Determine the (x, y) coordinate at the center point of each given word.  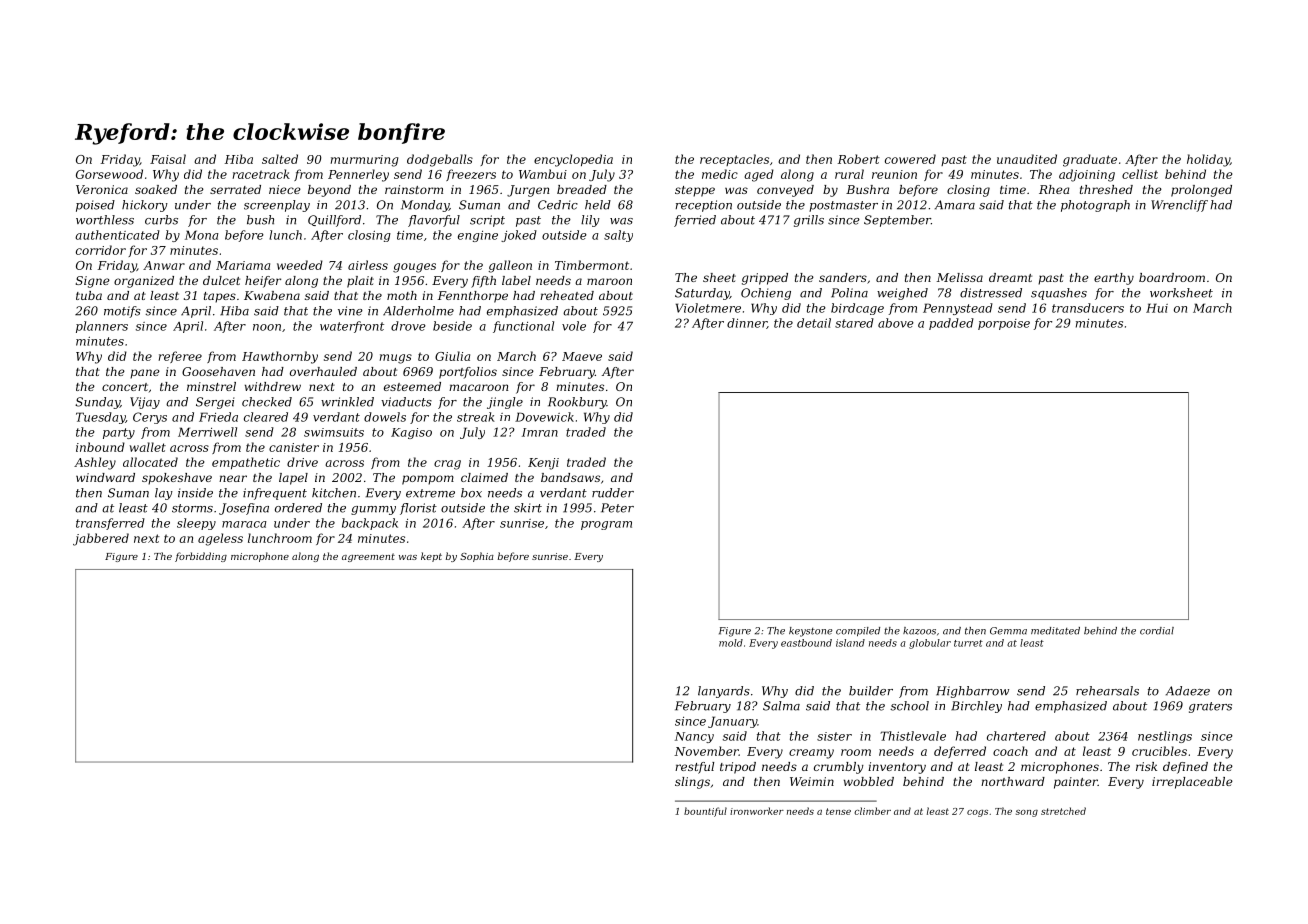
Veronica (102, 189)
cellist (1140, 174)
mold (731, 643)
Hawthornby (280, 357)
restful (694, 768)
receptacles (734, 160)
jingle (505, 403)
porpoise (1004, 324)
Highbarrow (972, 692)
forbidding (201, 557)
